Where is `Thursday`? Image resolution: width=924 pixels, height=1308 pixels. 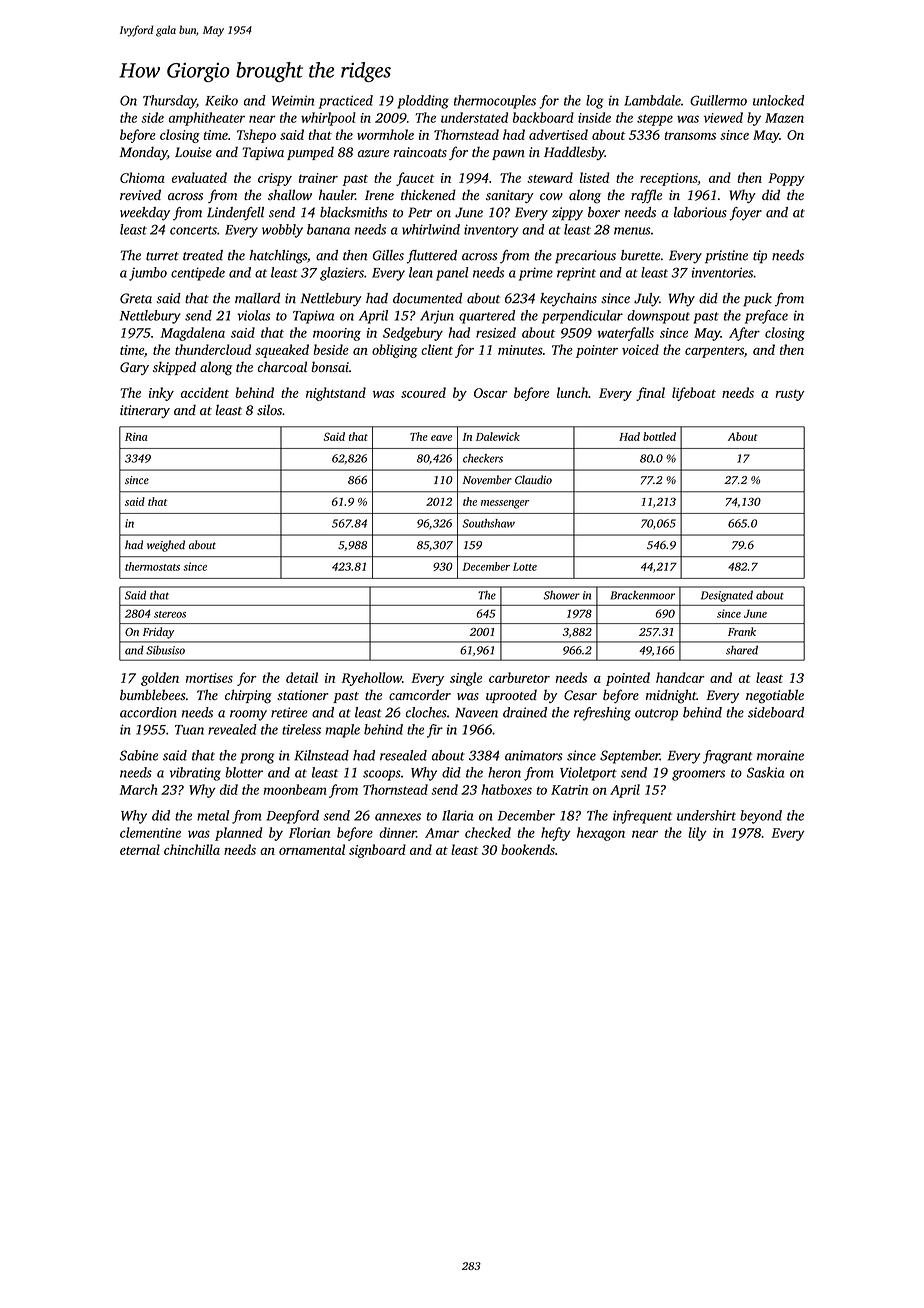 Thursday is located at coordinates (169, 102).
